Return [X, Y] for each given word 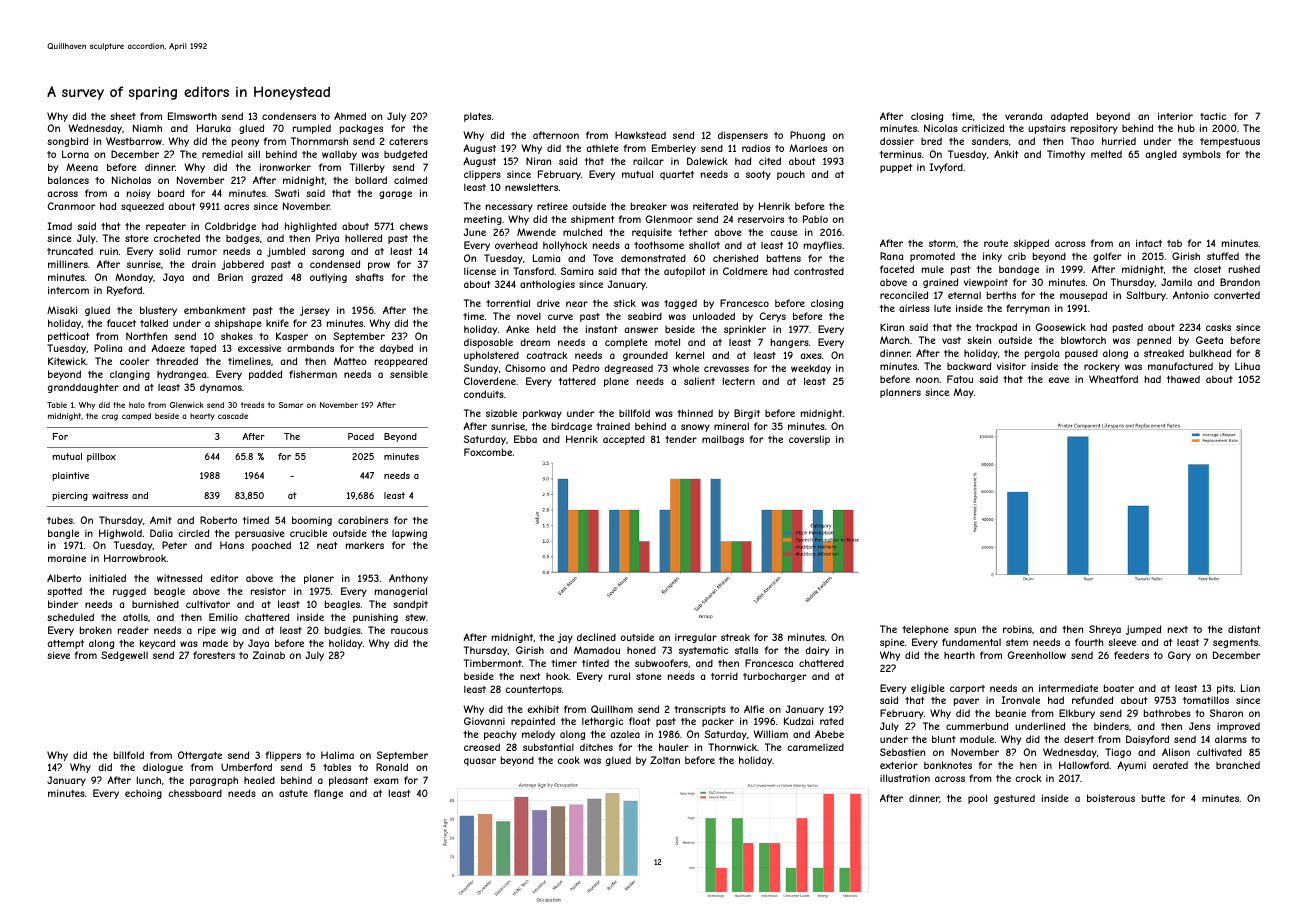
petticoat [68, 337]
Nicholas [131, 180]
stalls [746, 650]
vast [951, 340]
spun [965, 631]
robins [1017, 629]
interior [1175, 116]
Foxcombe [488, 452]
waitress [110, 495]
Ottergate [200, 756]
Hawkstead [640, 135]
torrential [508, 303]
